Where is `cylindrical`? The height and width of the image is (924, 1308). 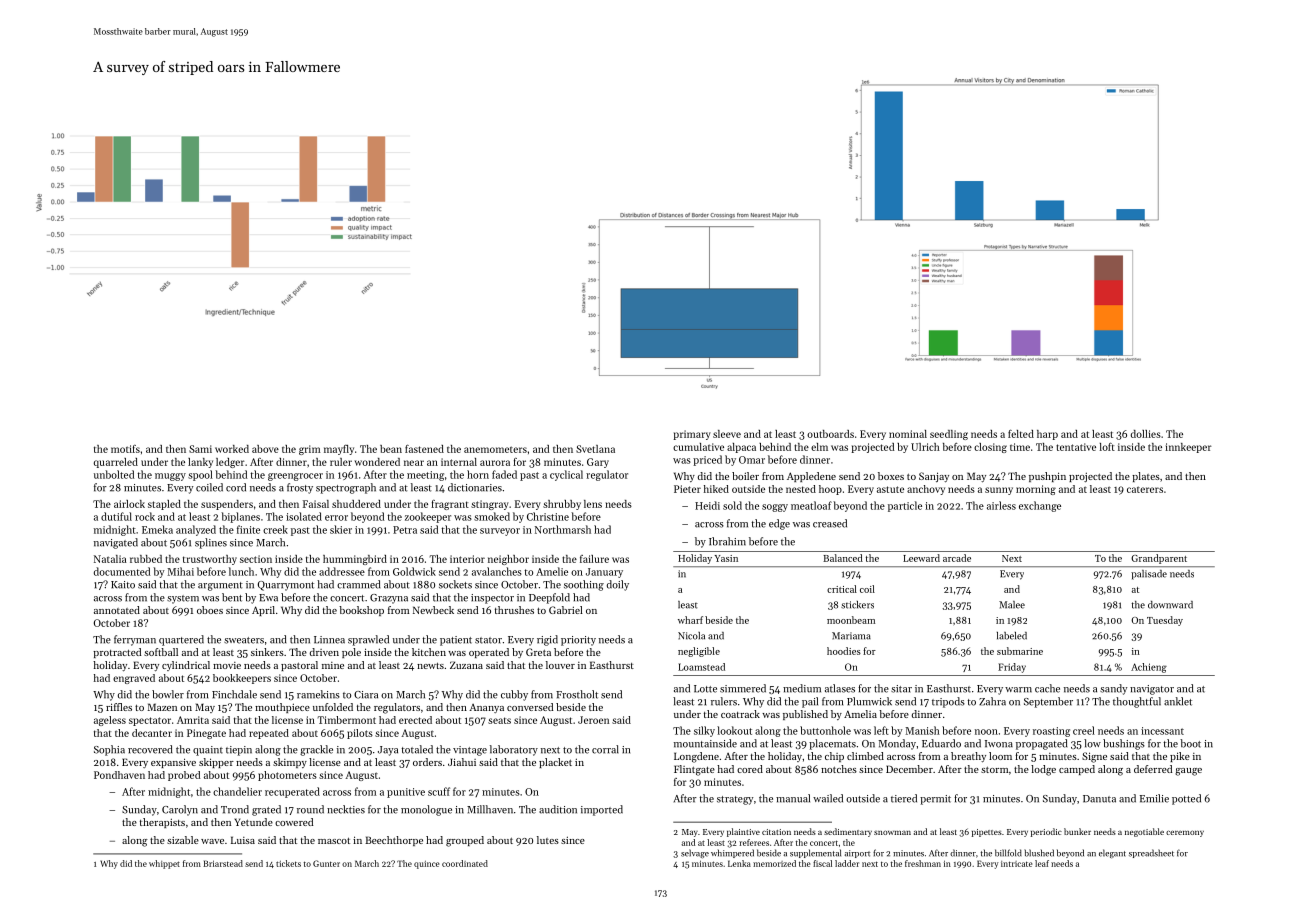
cylindrical is located at coordinates (186, 666).
